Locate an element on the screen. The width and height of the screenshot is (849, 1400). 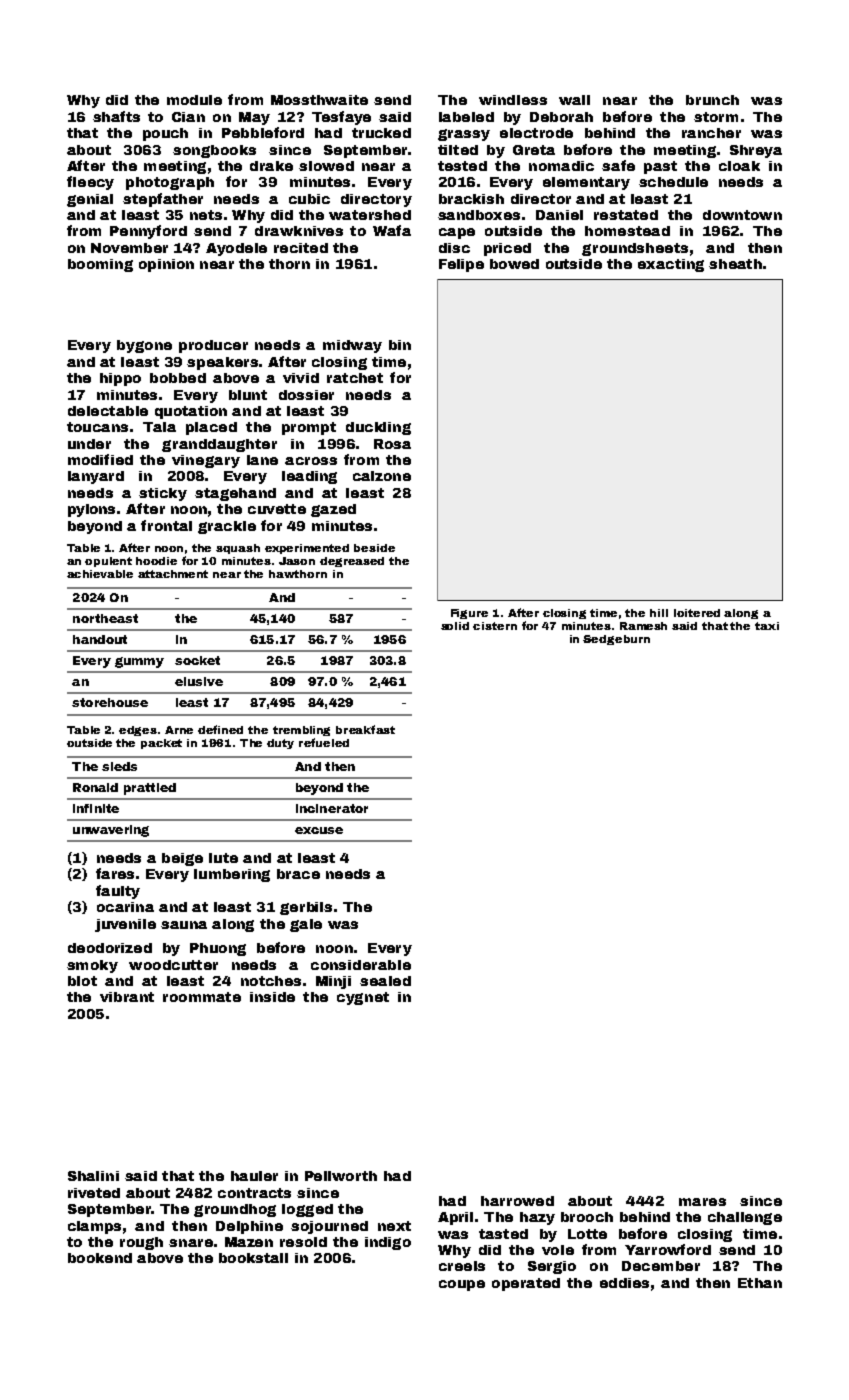
November is located at coordinates (129, 248).
